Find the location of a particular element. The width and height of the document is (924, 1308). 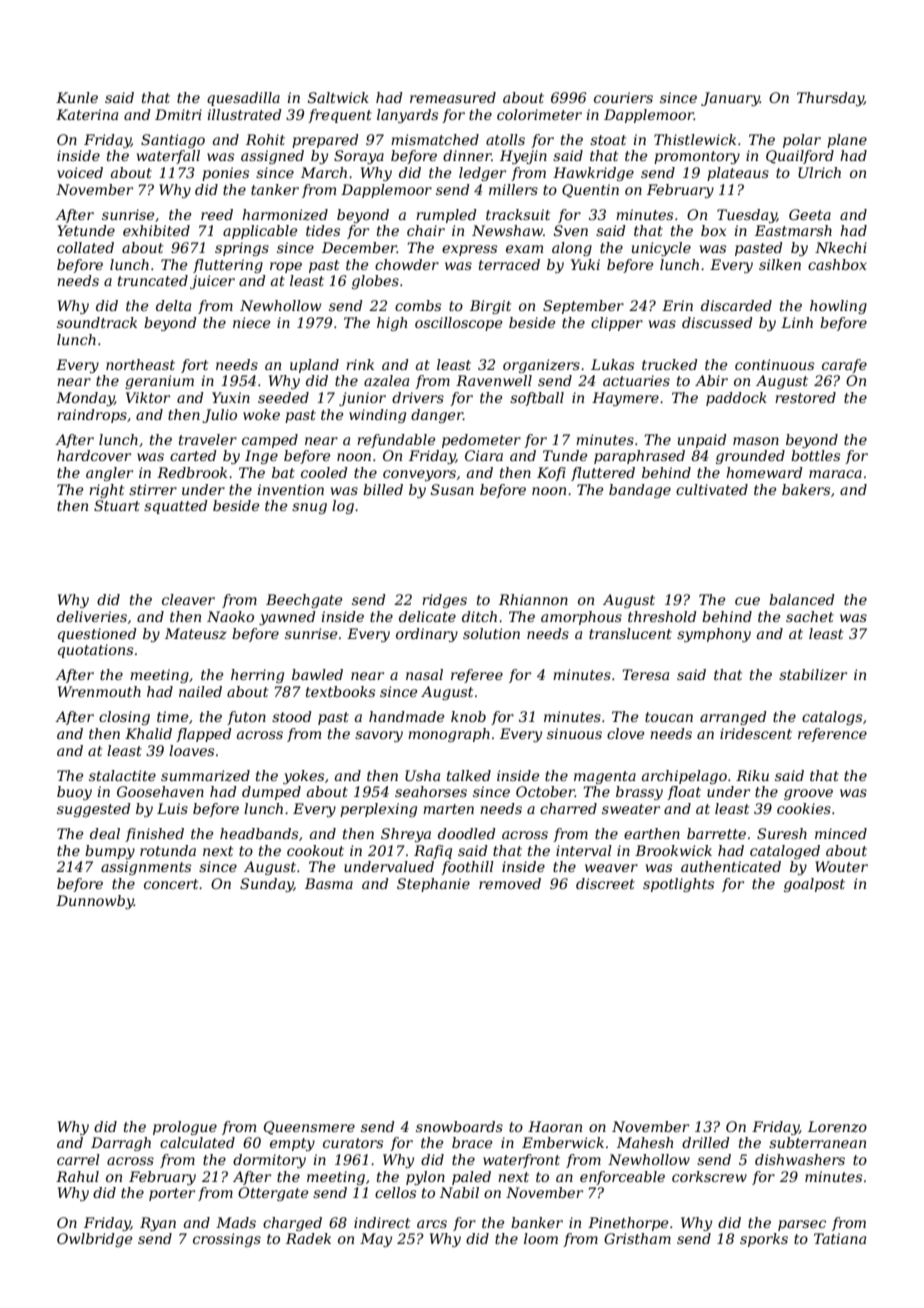

unpaid is located at coordinates (702, 441).
